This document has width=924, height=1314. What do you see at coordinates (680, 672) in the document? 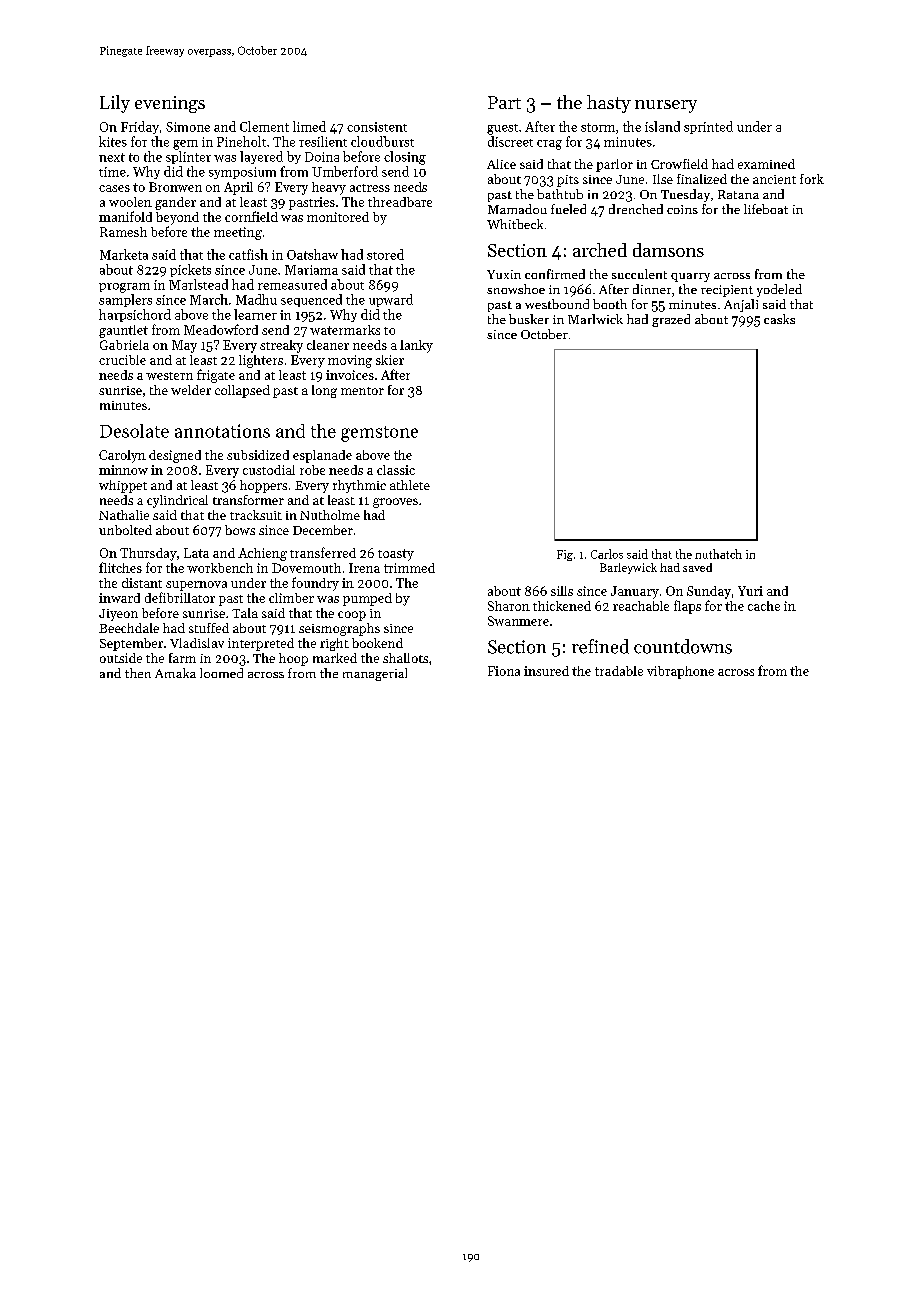
I see `vibraphone` at bounding box center [680, 672].
